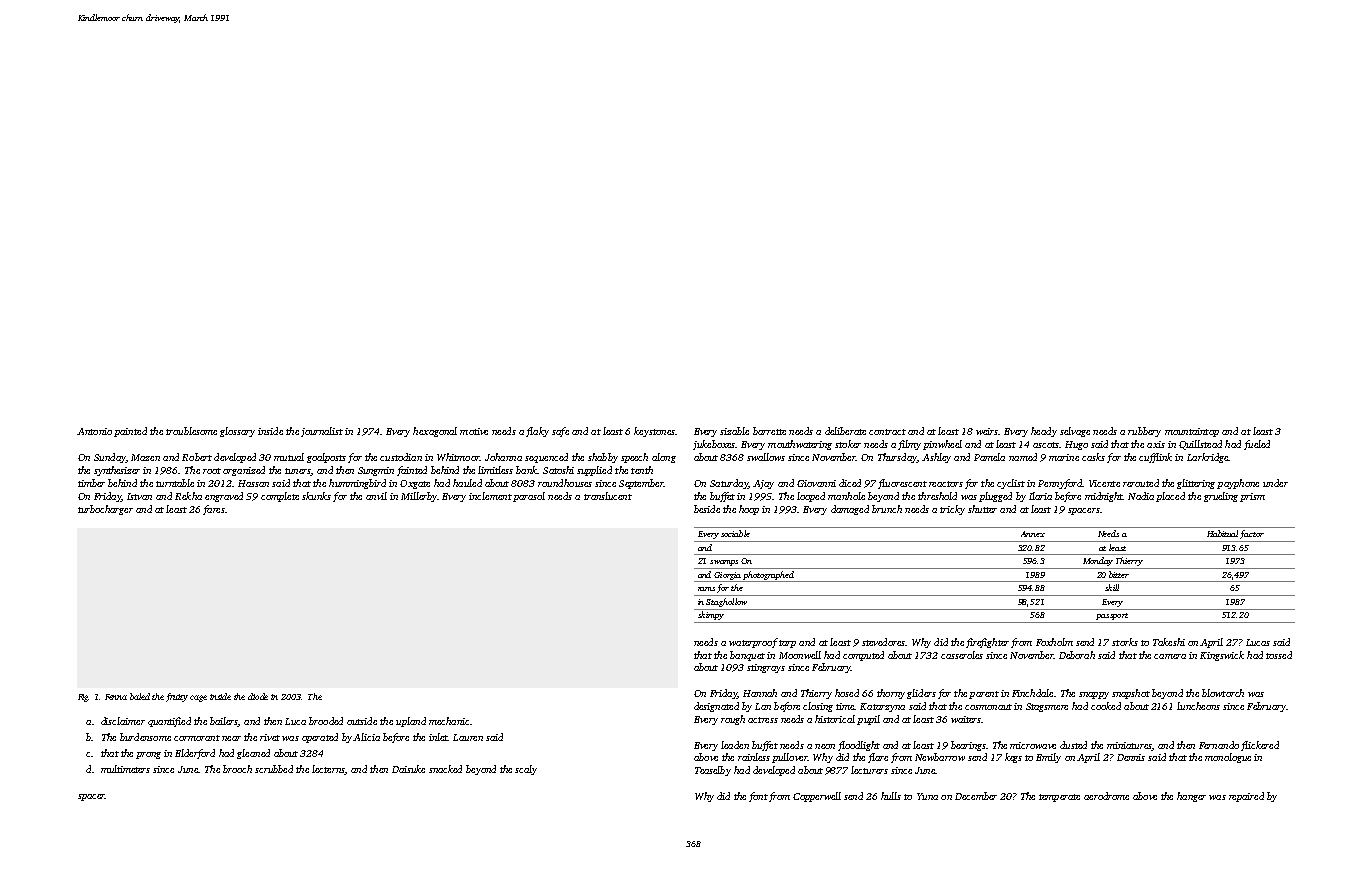 The width and height of the image is (1372, 887). I want to click on Fenna, so click(116, 697).
